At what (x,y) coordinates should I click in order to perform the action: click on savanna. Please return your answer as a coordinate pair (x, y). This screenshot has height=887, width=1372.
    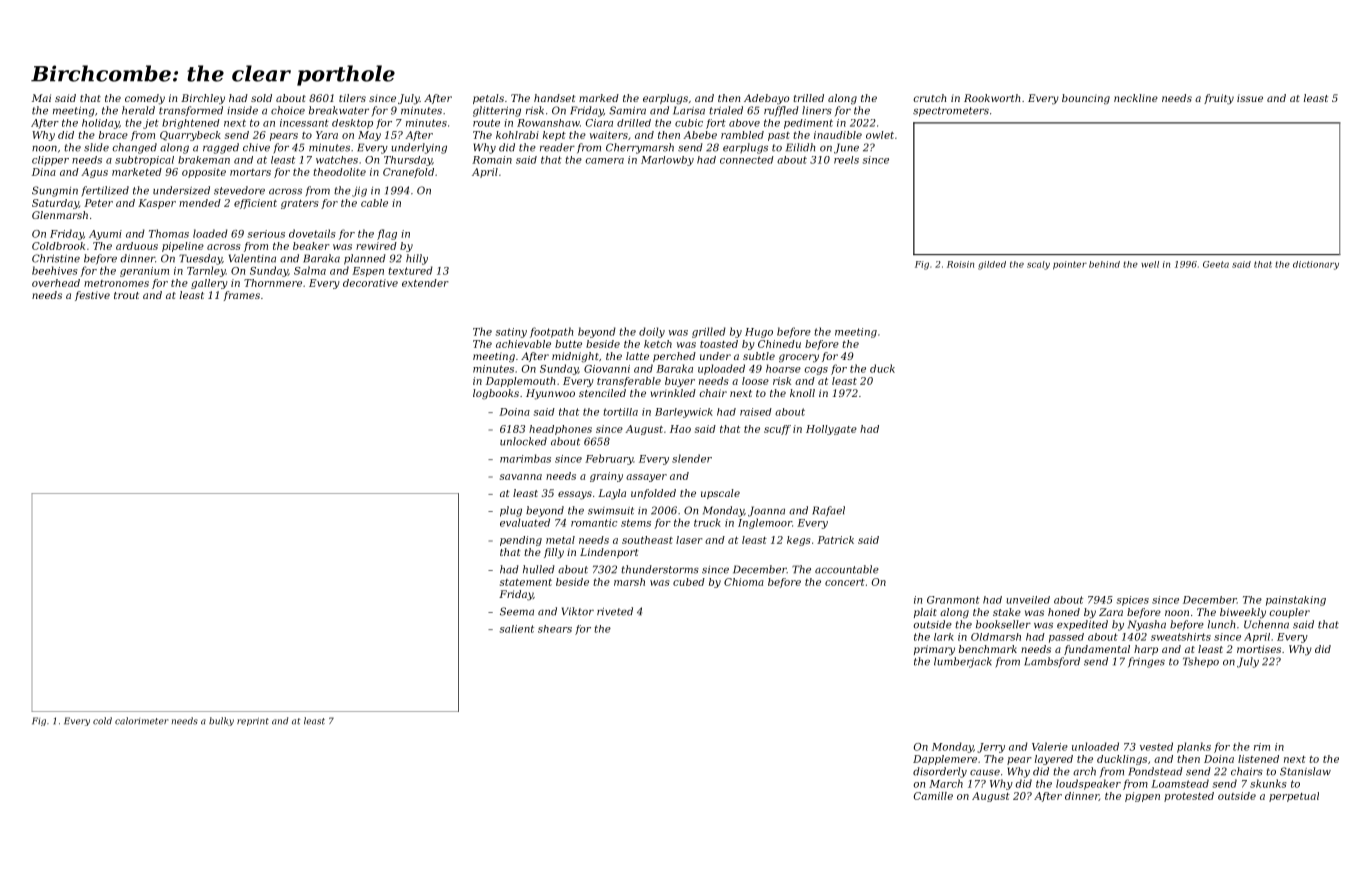
    Looking at the image, I should click on (521, 477).
